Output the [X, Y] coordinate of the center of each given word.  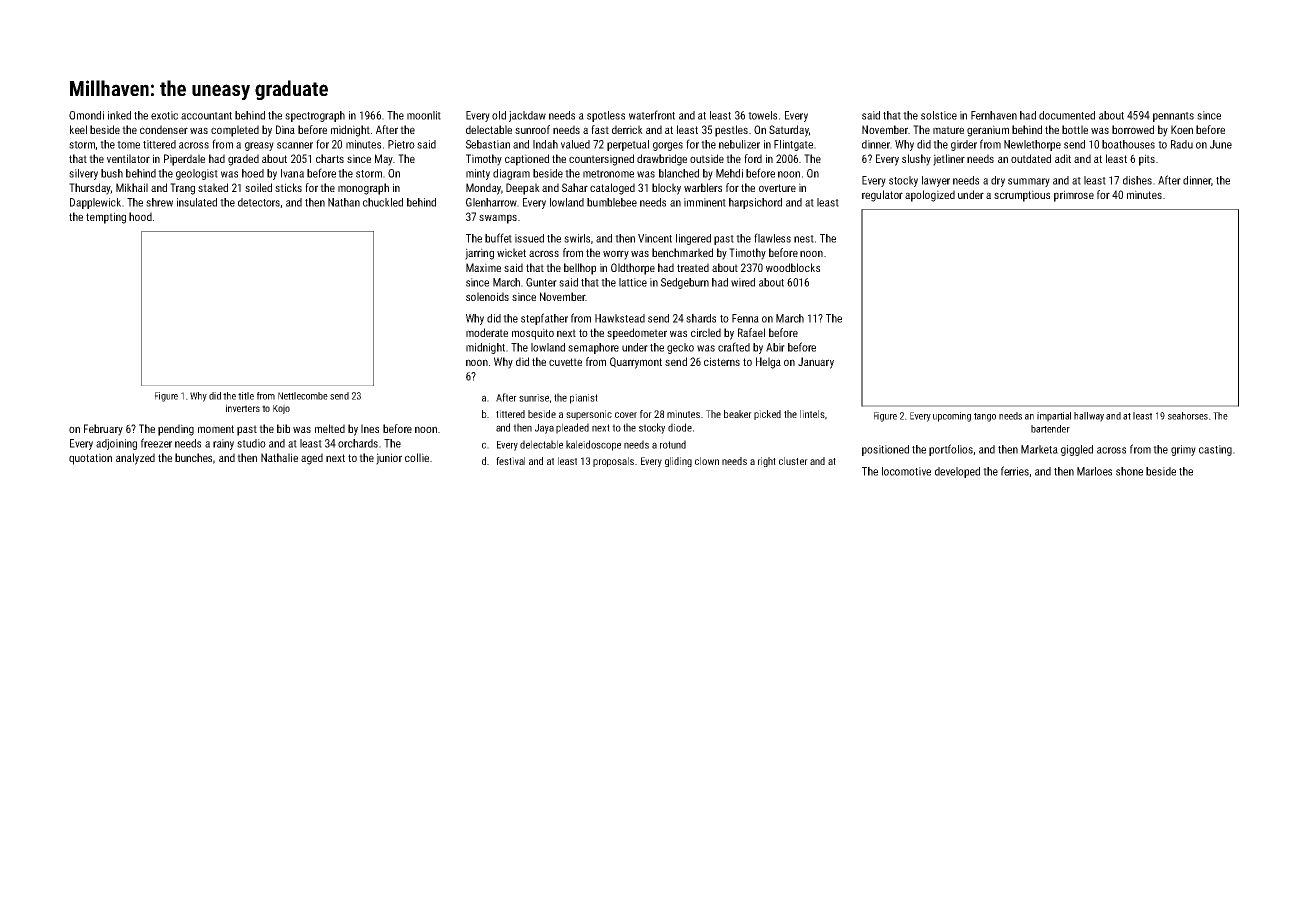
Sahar [575, 187]
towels [762, 115]
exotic [164, 115]
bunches [193, 457]
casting [1215, 450]
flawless [772, 238]
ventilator [128, 158]
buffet [498, 238]
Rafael [751, 332]
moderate [487, 332]
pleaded [572, 428]
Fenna [745, 318]
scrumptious [1022, 196]
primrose [1074, 196]
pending [176, 430]
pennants [1173, 117]
